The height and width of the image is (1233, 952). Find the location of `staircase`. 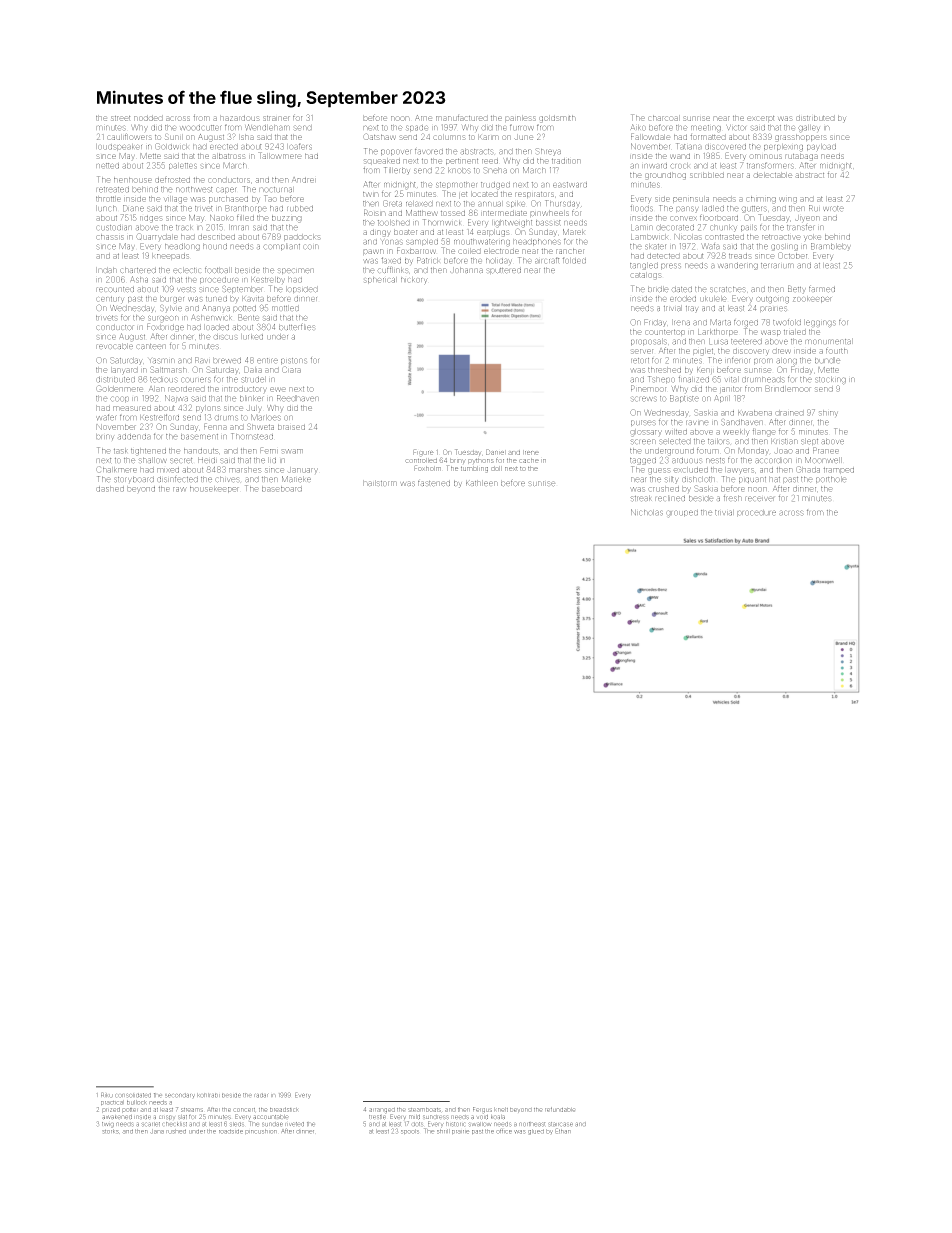

staircase is located at coordinates (560, 1124).
